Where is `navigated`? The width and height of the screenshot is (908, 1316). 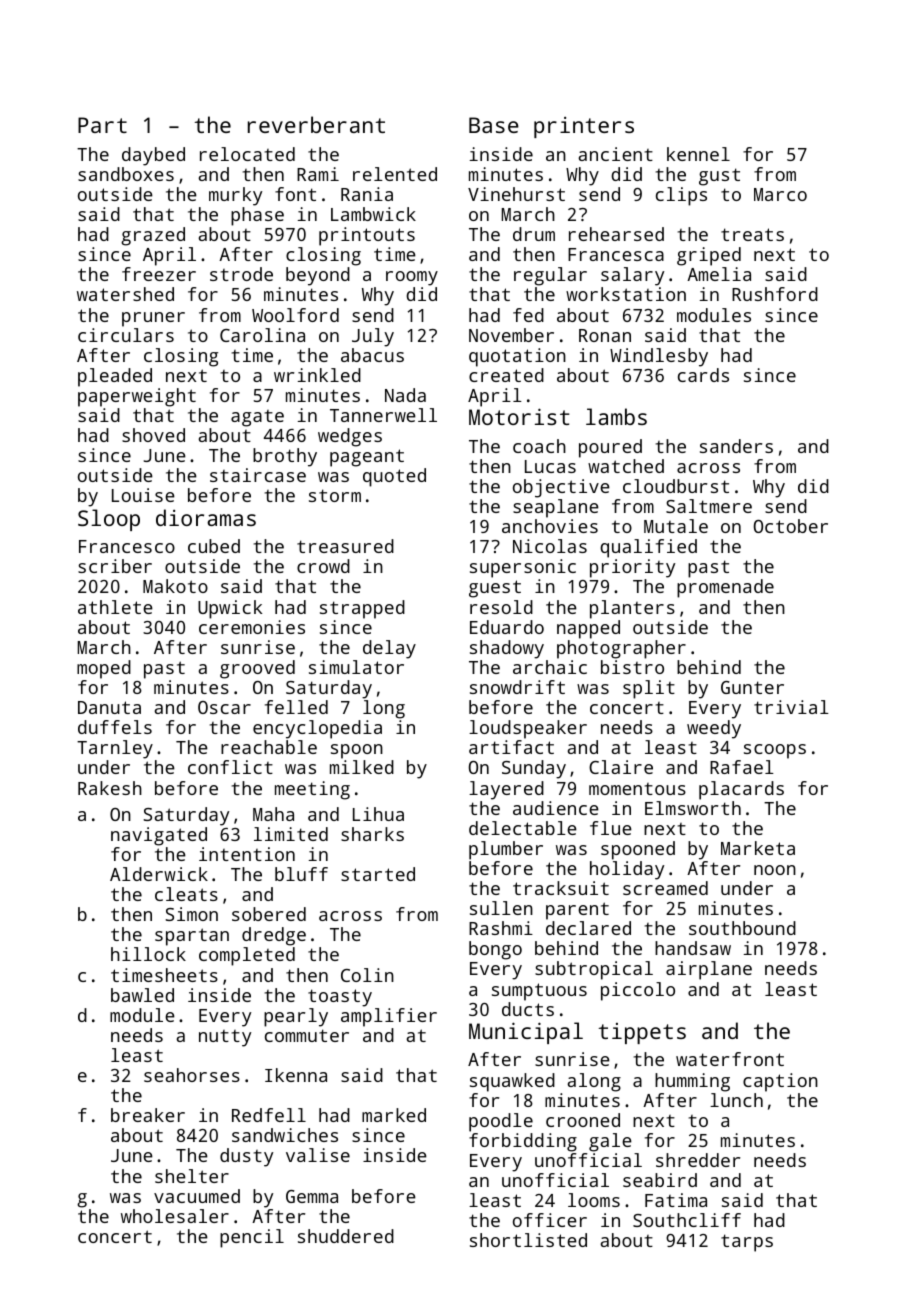 navigated is located at coordinates (159, 836).
